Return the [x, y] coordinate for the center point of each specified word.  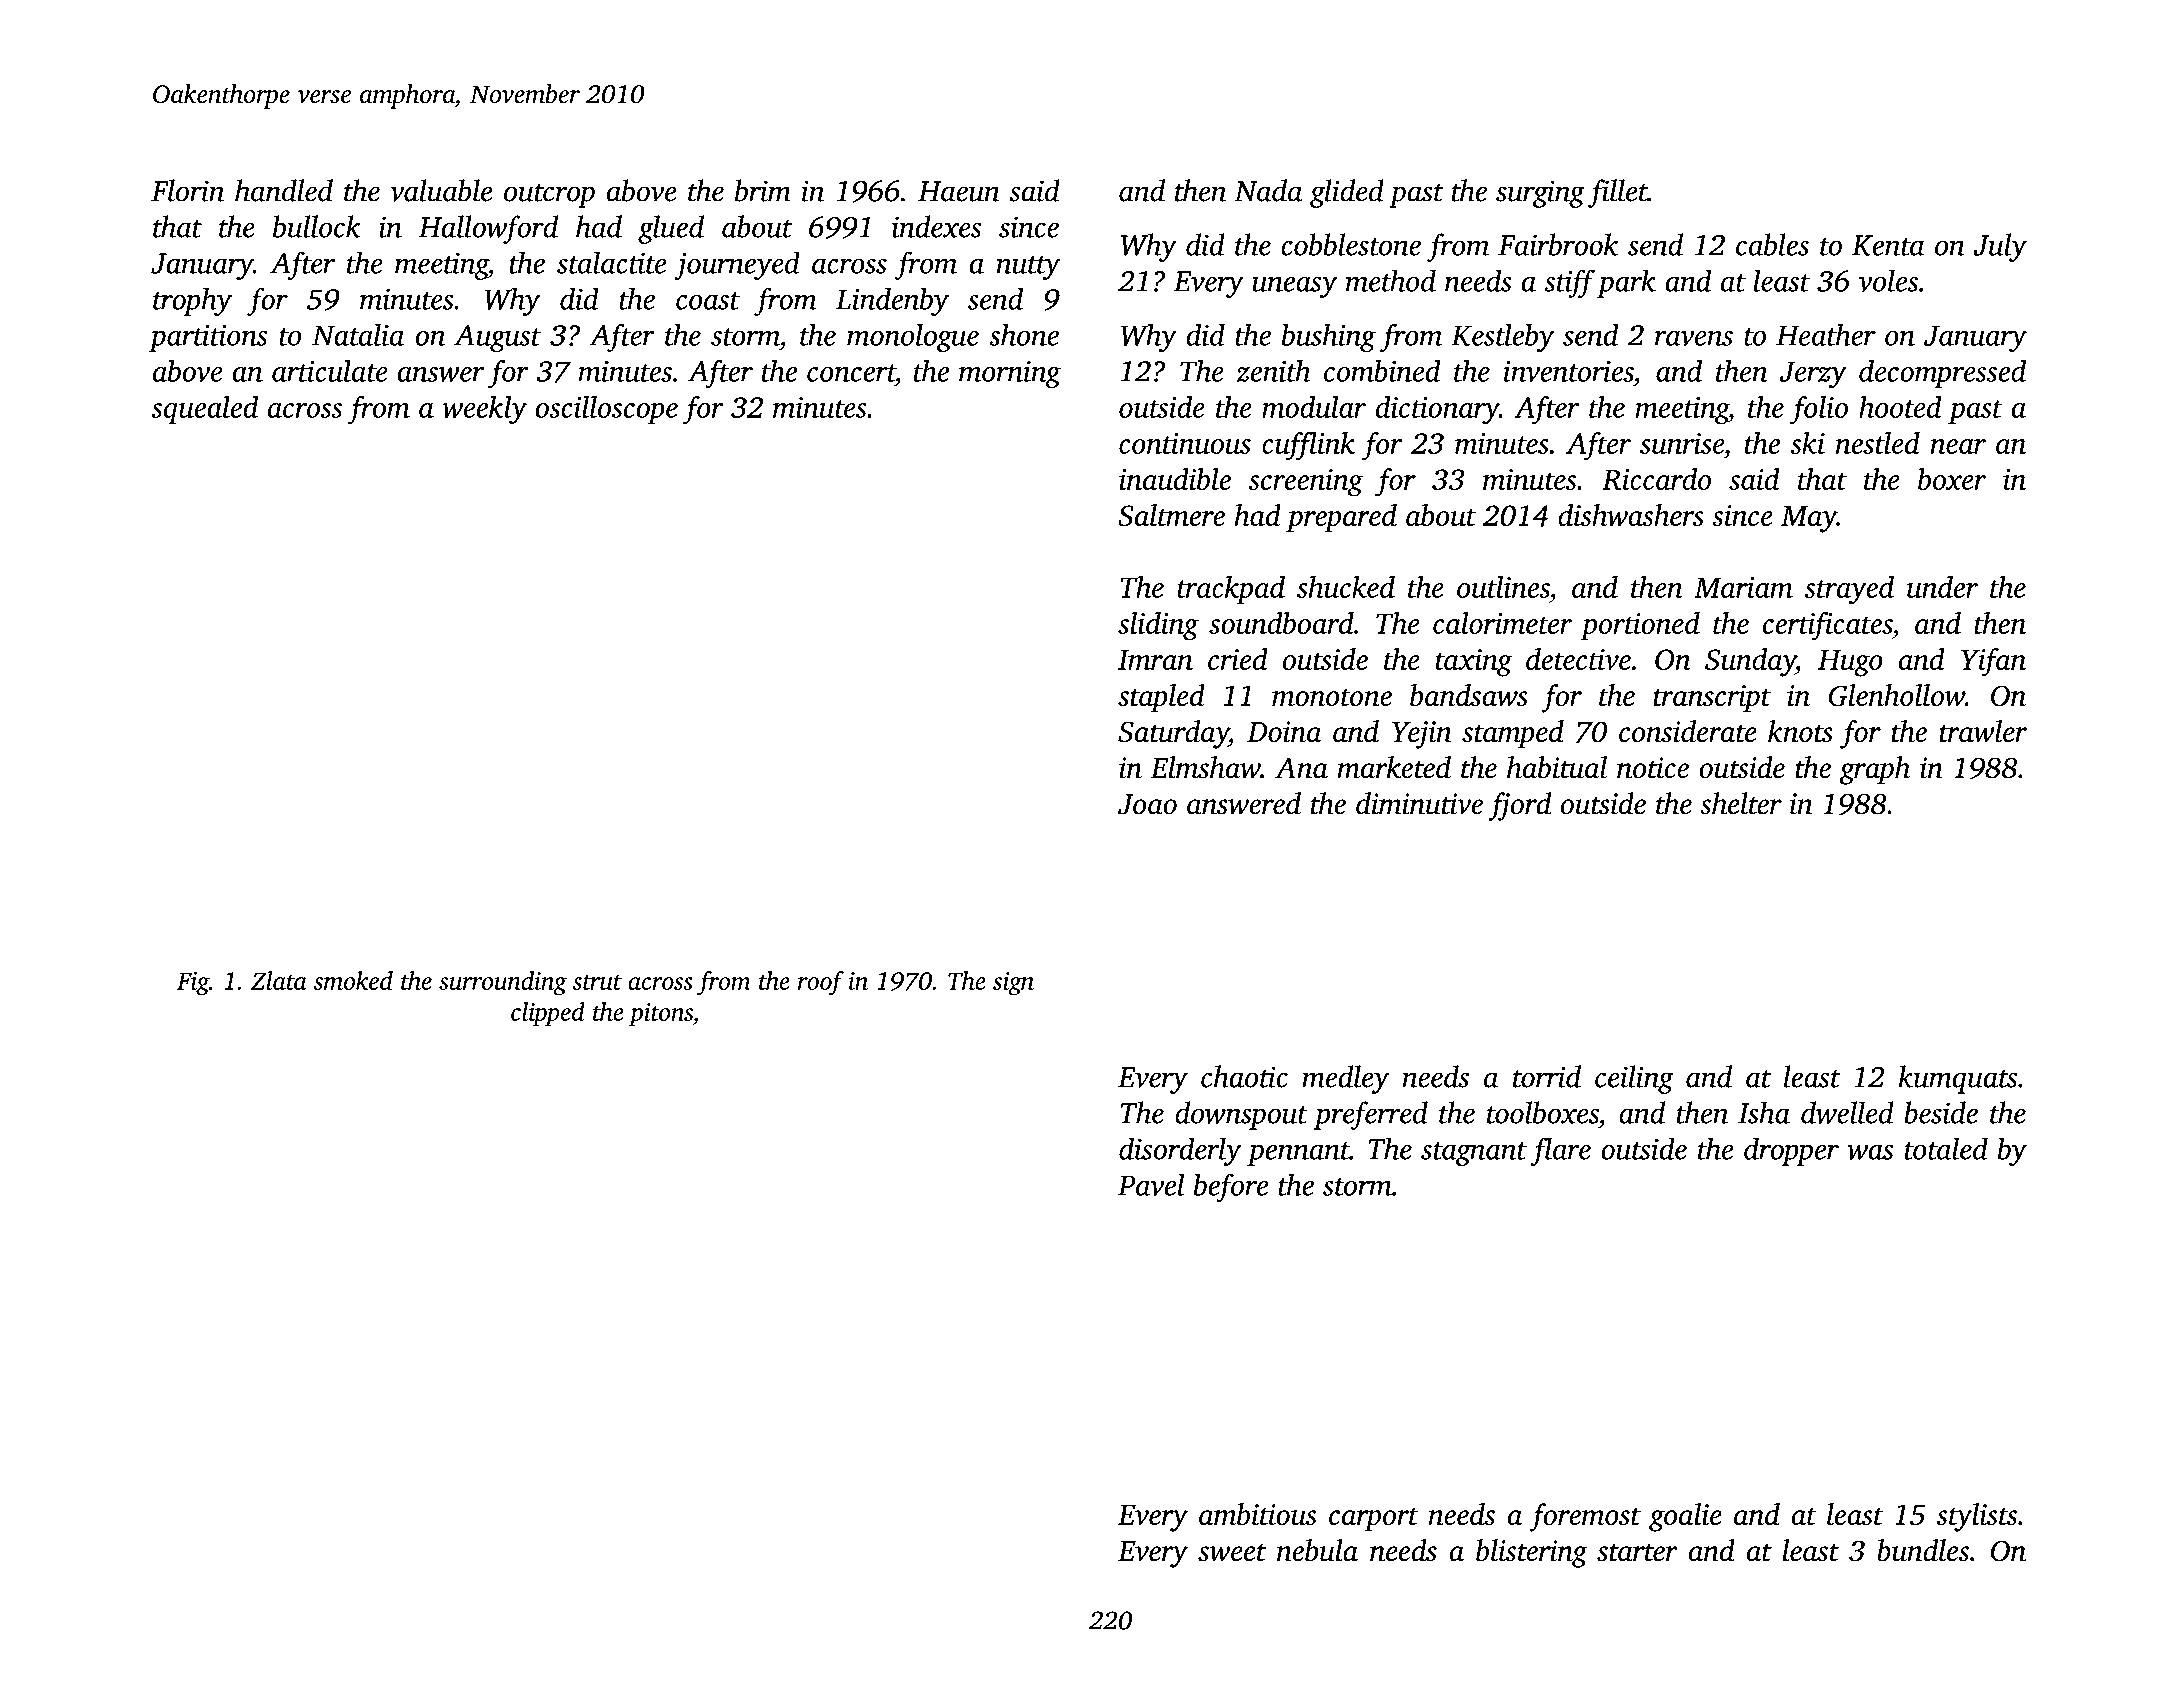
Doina [1284, 731]
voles [1888, 280]
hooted [1900, 407]
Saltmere [1171, 515]
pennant [1298, 1154]
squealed [204, 410]
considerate [1688, 731]
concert [851, 373]
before [1231, 1187]
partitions [208, 338]
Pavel [1151, 1184]
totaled [1946, 1148]
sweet [1232, 1553]
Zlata [279, 980]
